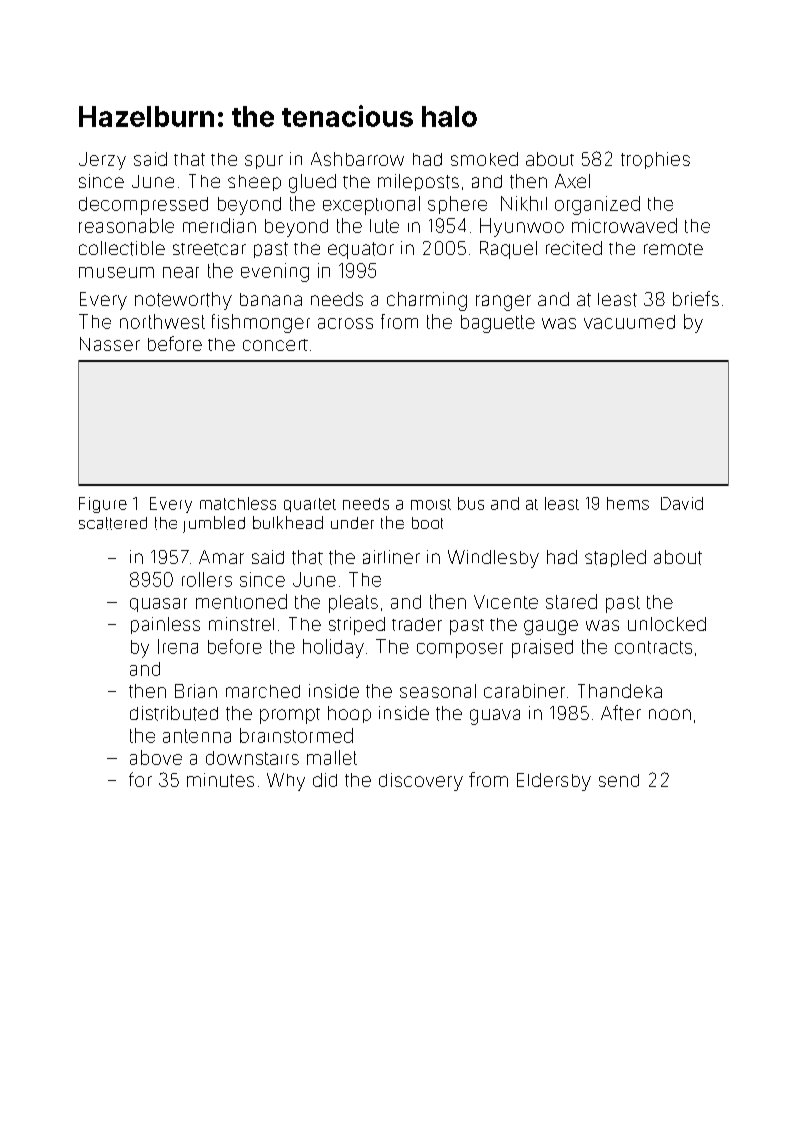 The height and width of the image is (1145, 807). What do you see at coordinates (391, 557) in the image?
I see `airliner` at bounding box center [391, 557].
